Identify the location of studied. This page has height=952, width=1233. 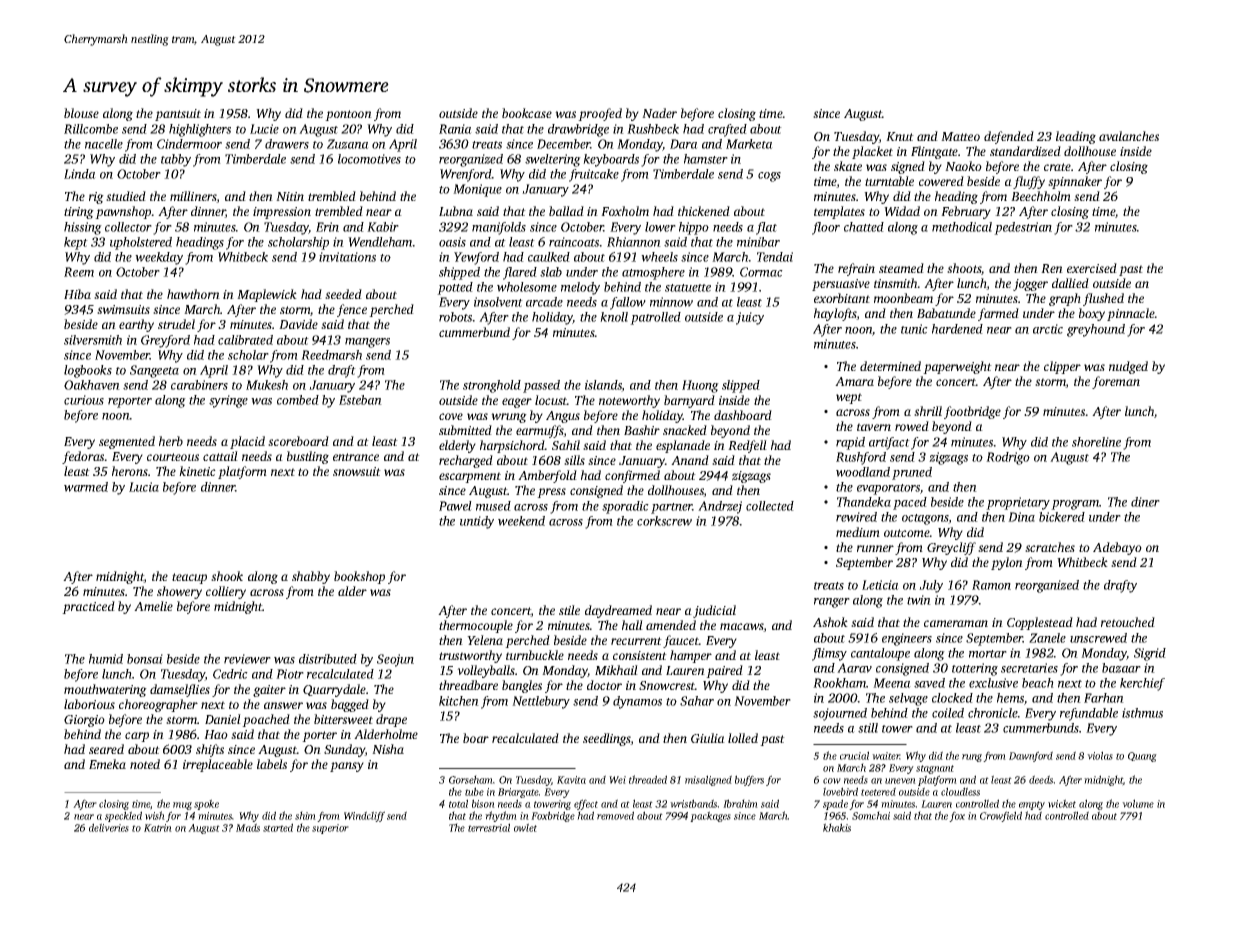
(126, 196).
